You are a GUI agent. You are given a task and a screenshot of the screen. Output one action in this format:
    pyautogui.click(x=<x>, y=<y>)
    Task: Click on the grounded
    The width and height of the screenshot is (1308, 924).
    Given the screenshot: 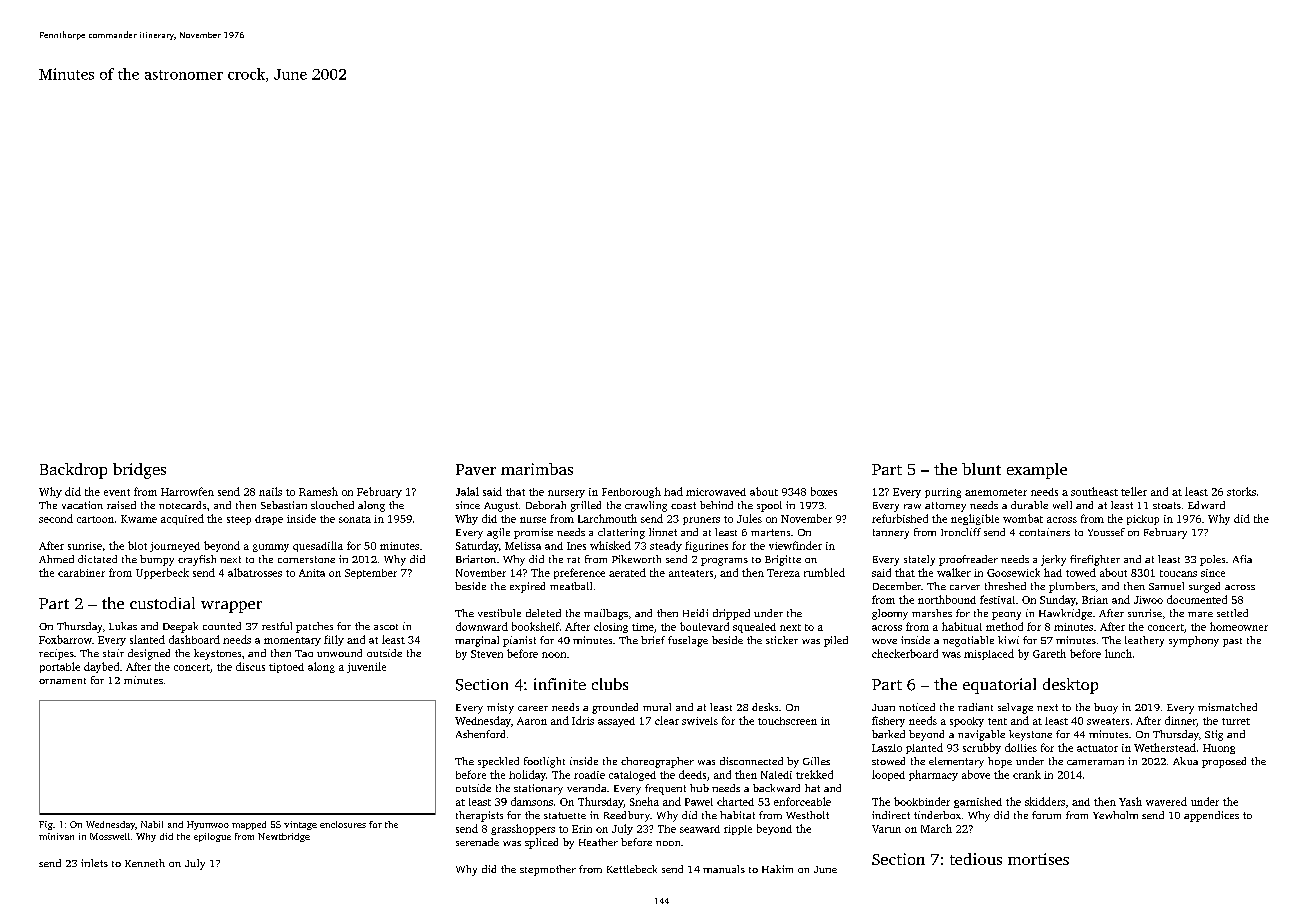 What is the action you would take?
    pyautogui.click(x=615, y=708)
